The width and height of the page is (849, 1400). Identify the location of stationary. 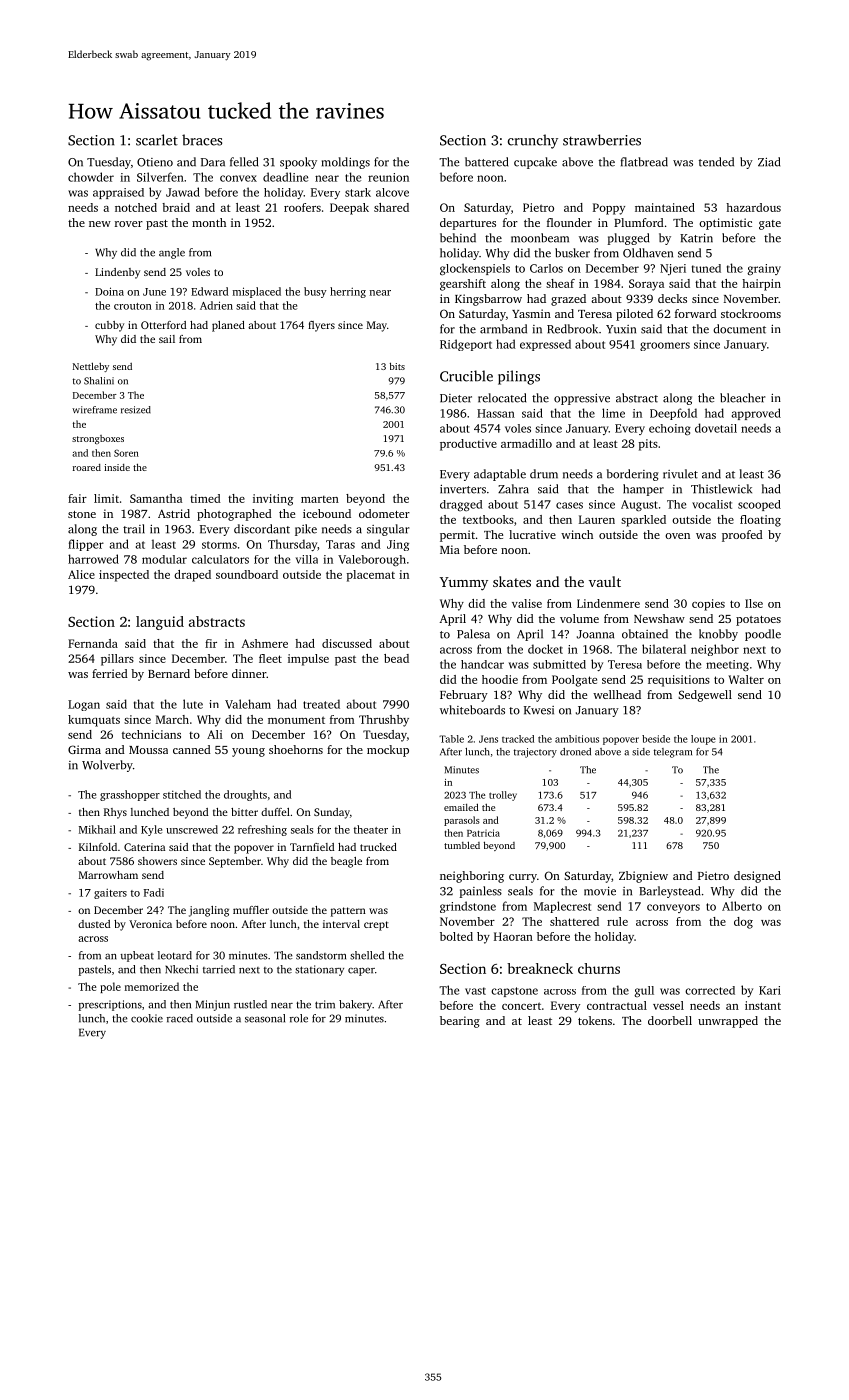
(319, 970).
